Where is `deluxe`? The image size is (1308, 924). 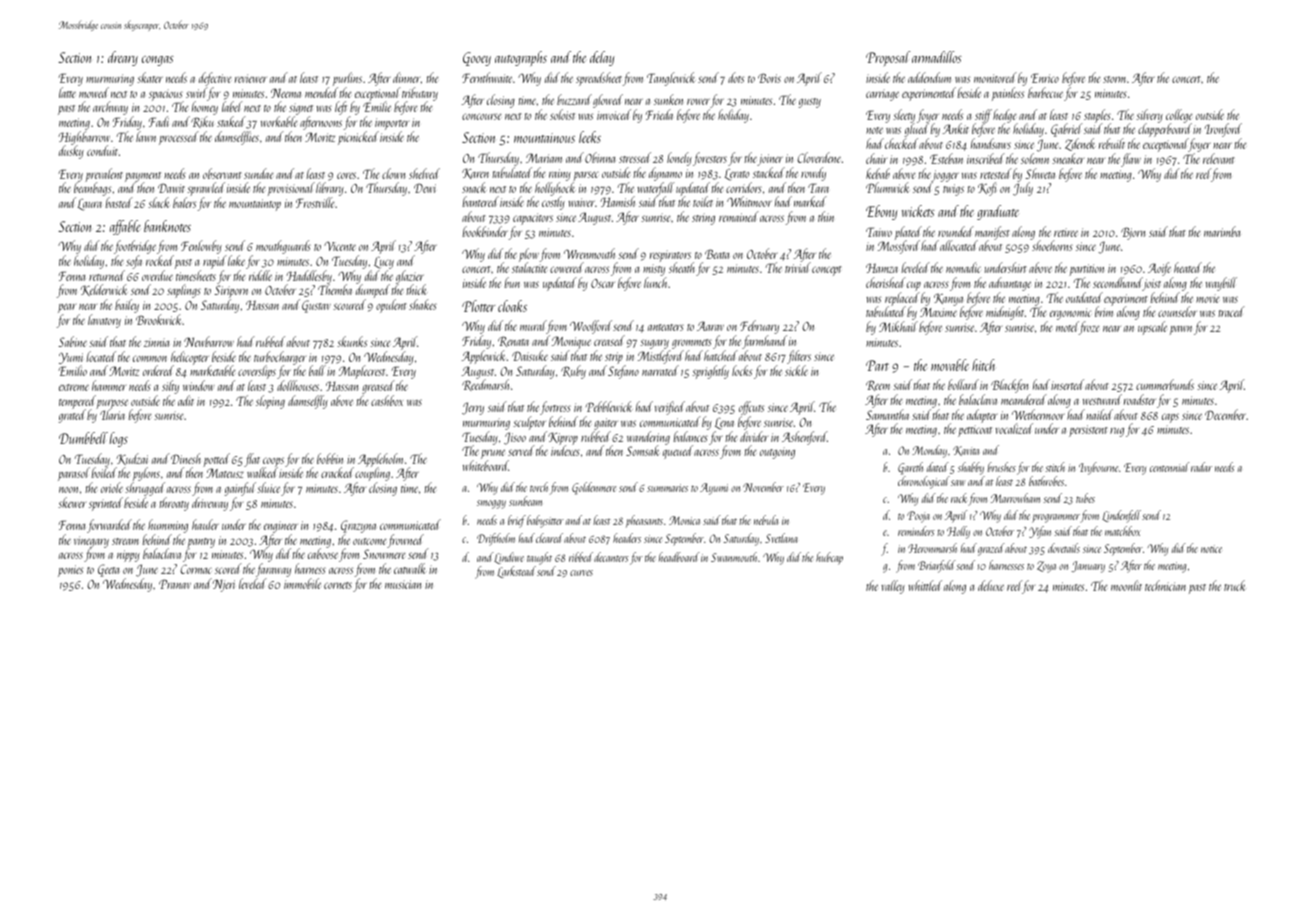 deluxe is located at coordinates (991, 585).
